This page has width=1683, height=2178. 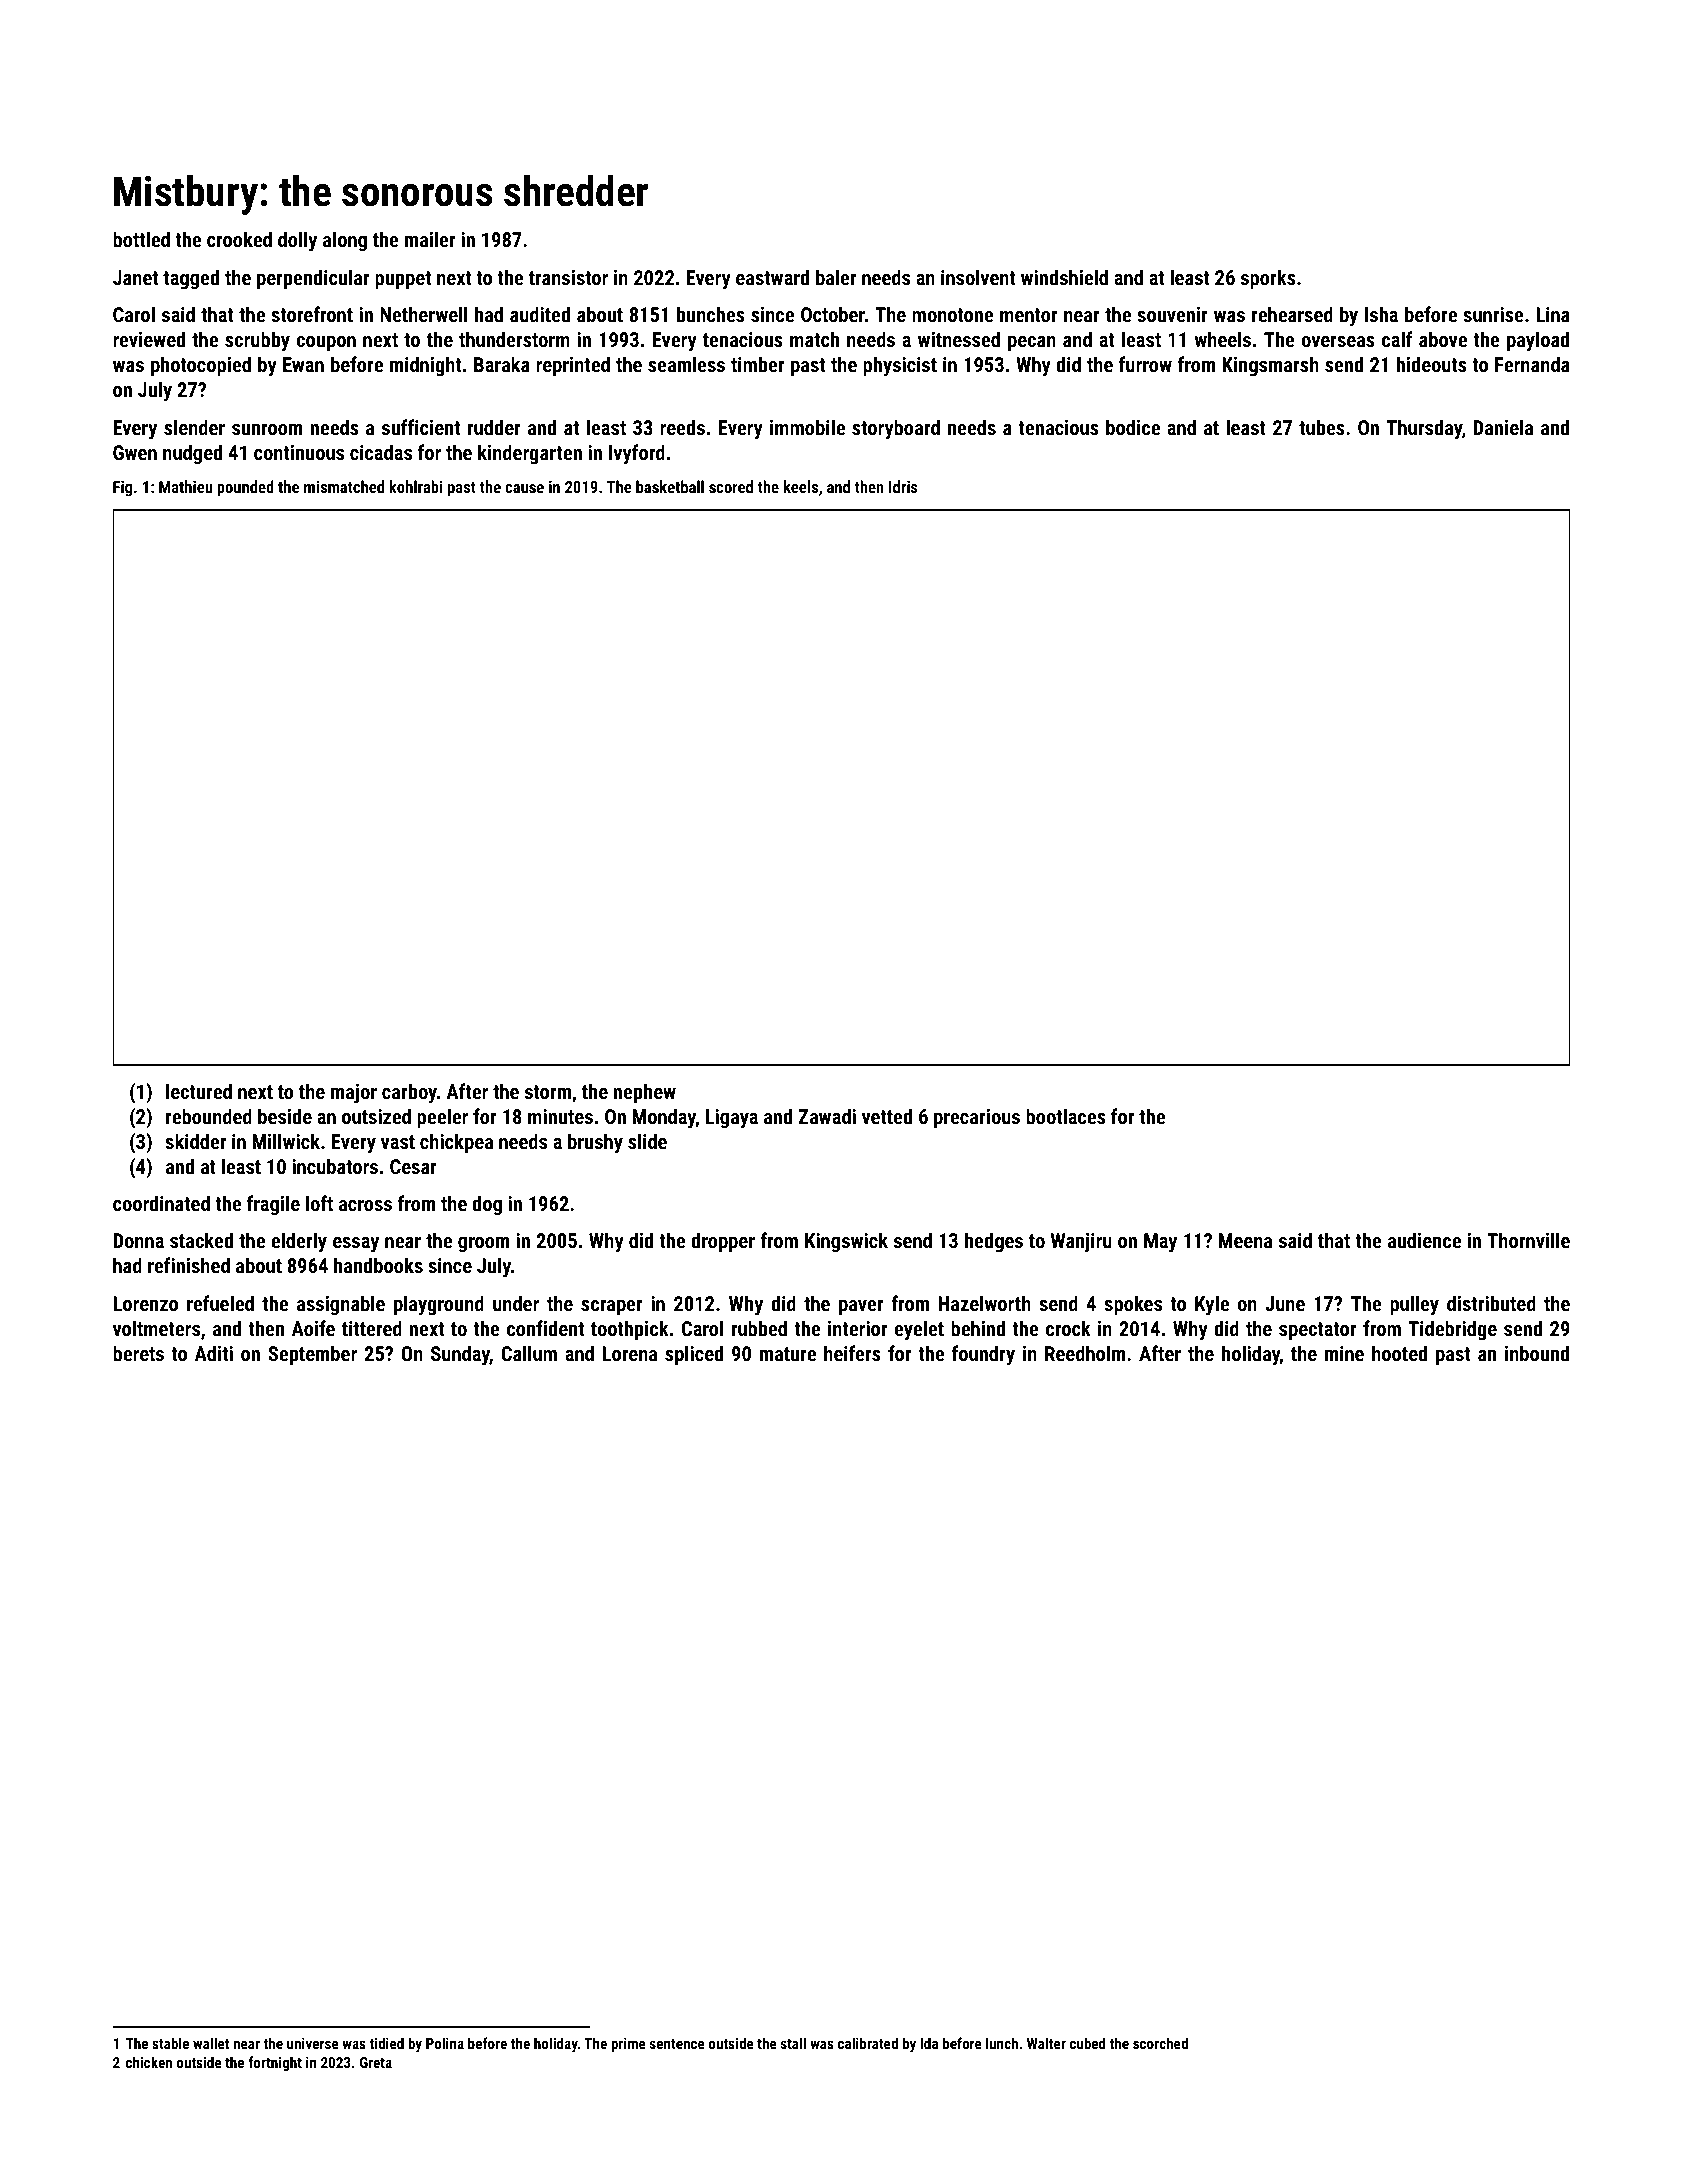 I want to click on lectured, so click(x=199, y=1091).
